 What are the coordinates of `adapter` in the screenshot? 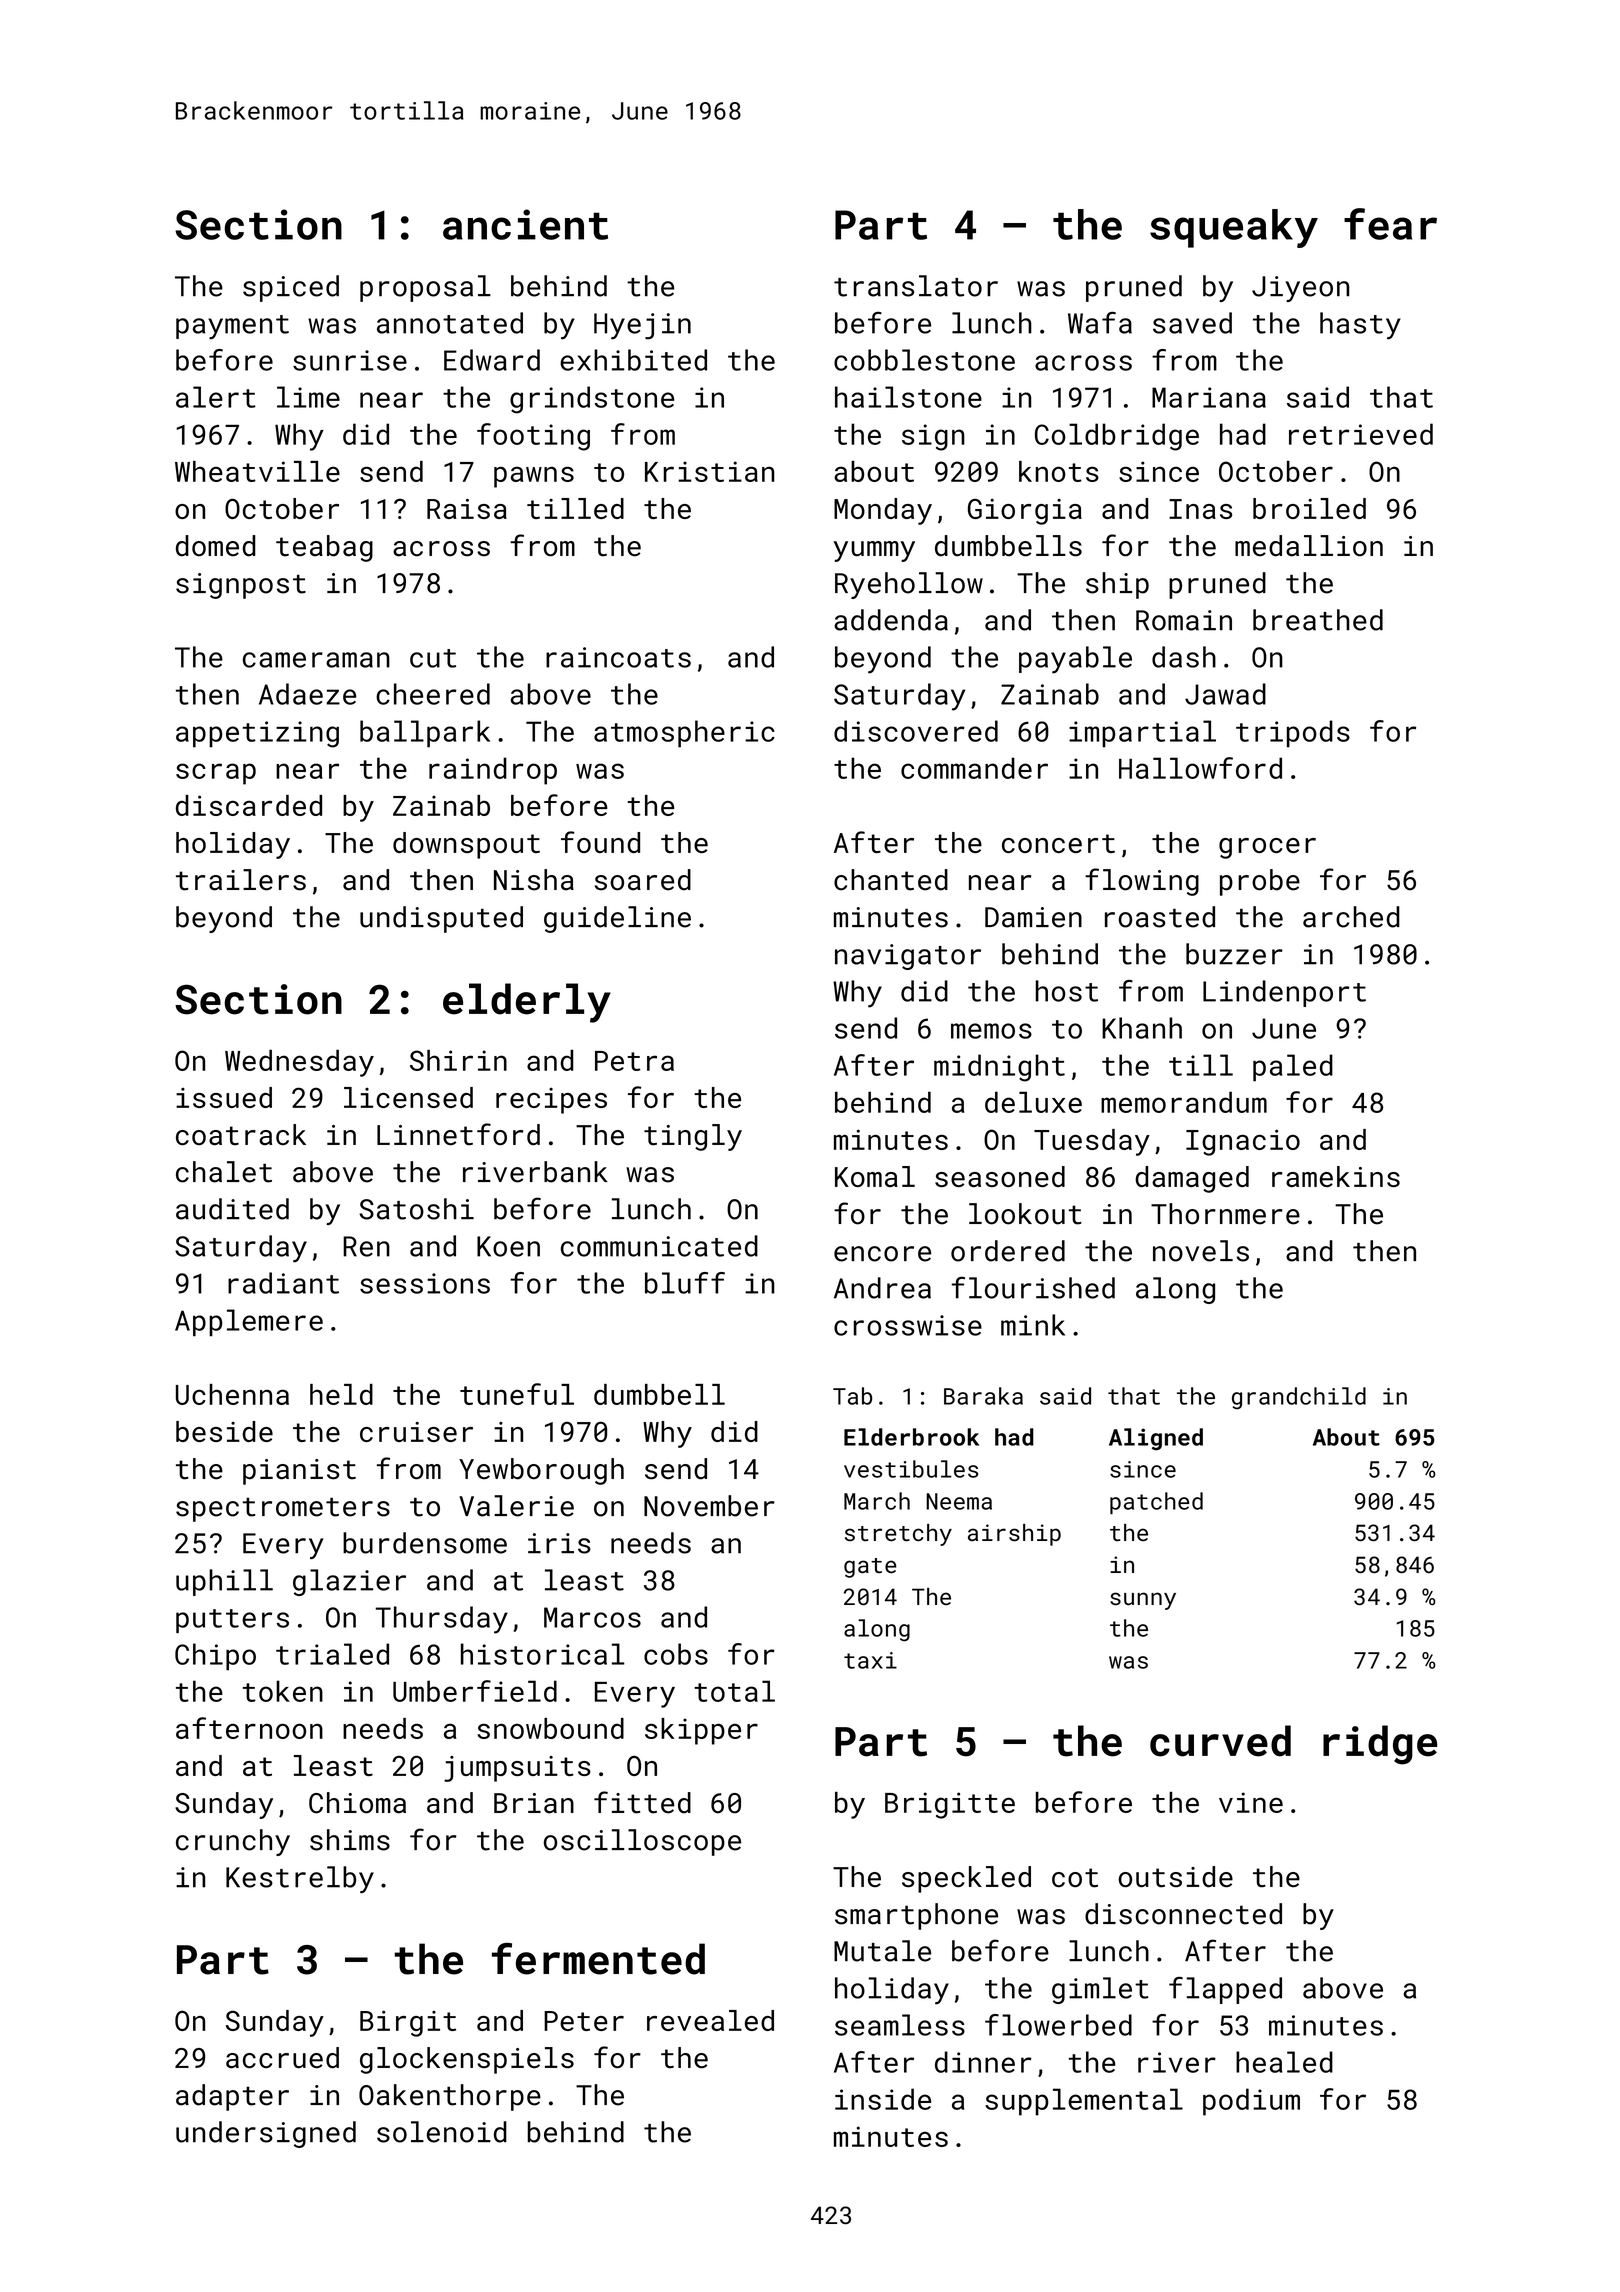 It's located at (232, 2097).
